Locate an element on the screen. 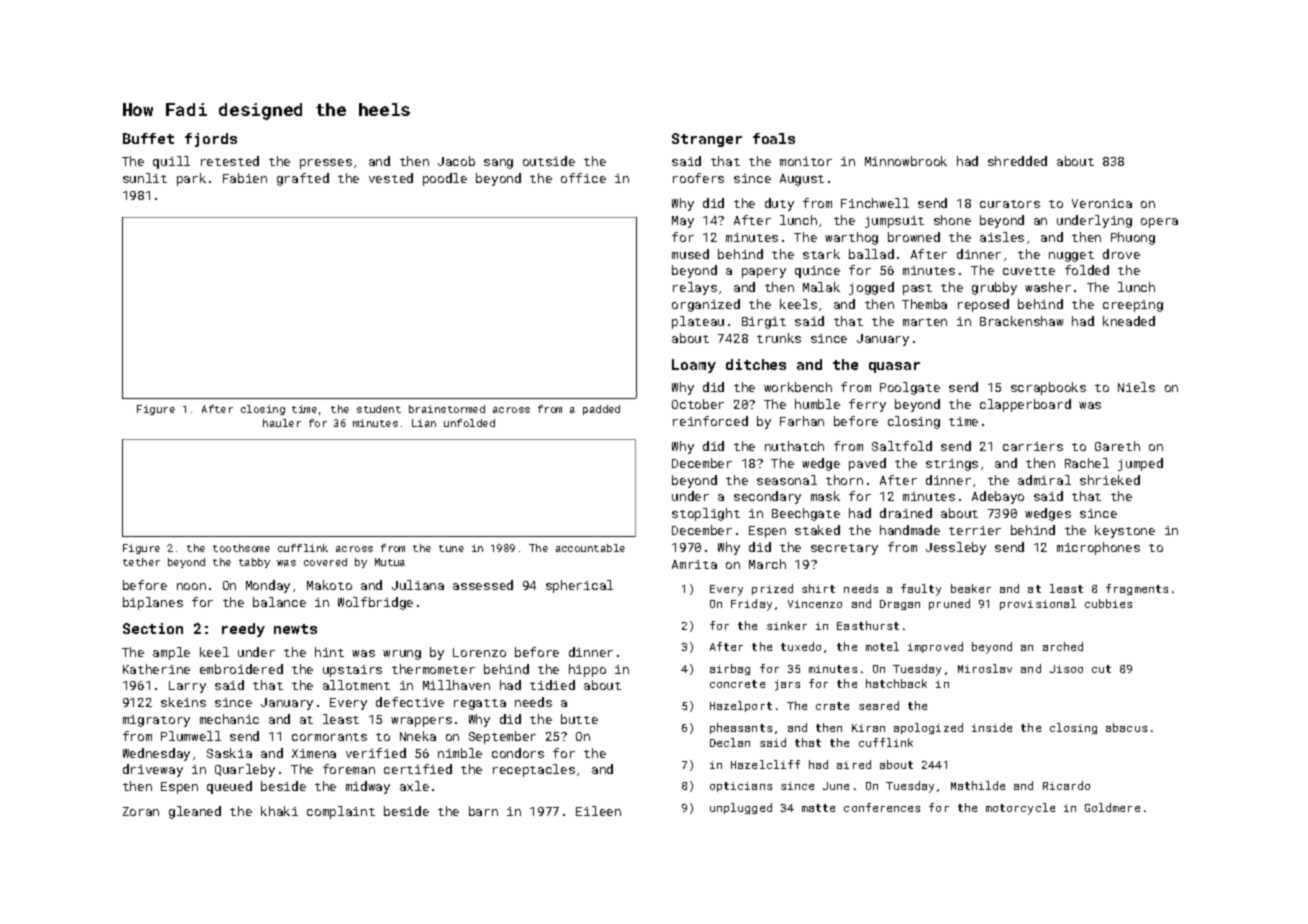  Stranger is located at coordinates (707, 140).
